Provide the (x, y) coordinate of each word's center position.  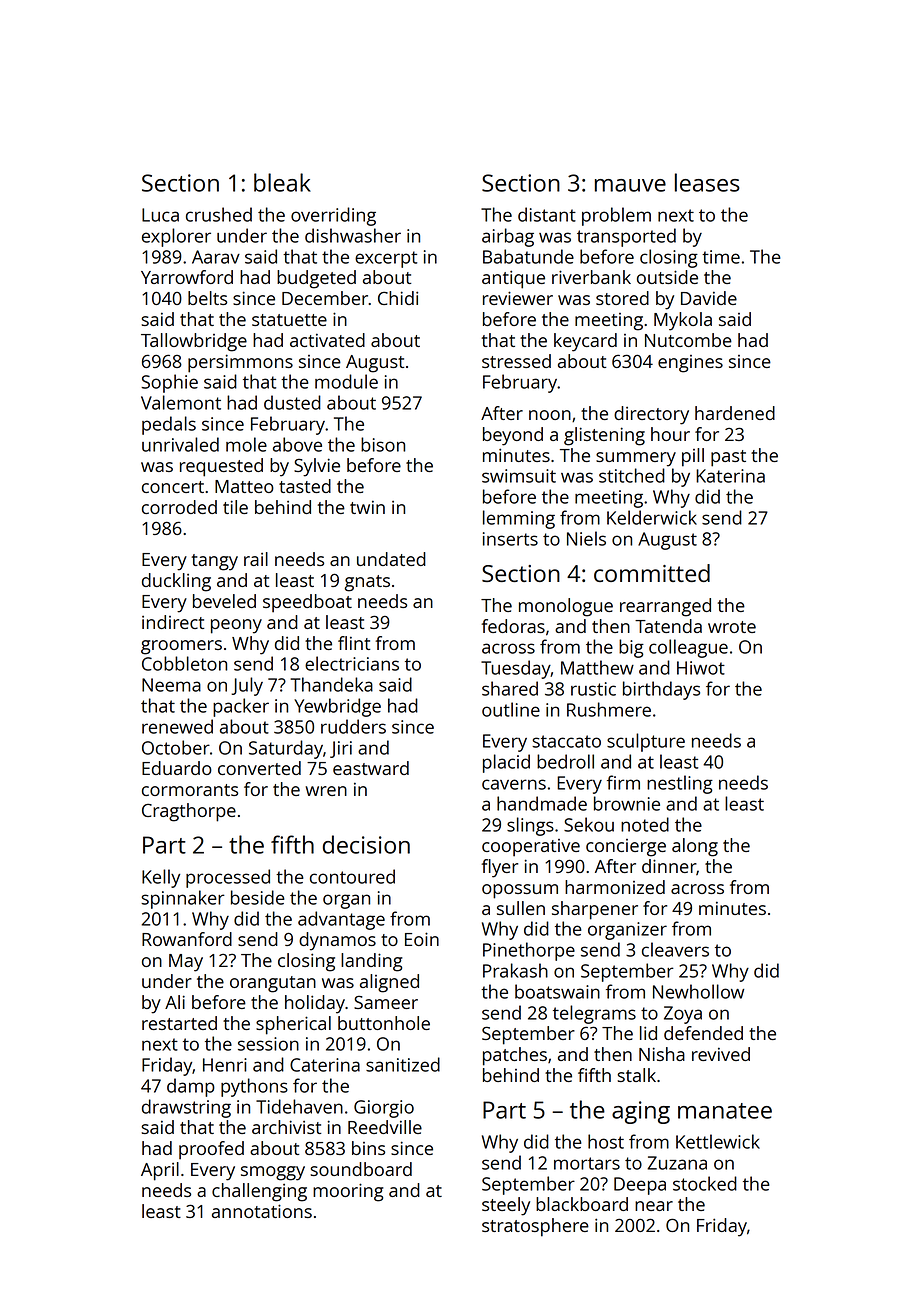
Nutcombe (688, 340)
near (654, 1206)
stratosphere (535, 1227)
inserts (510, 539)
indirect (173, 622)
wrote (732, 627)
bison (383, 444)
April (160, 1171)
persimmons (240, 363)
